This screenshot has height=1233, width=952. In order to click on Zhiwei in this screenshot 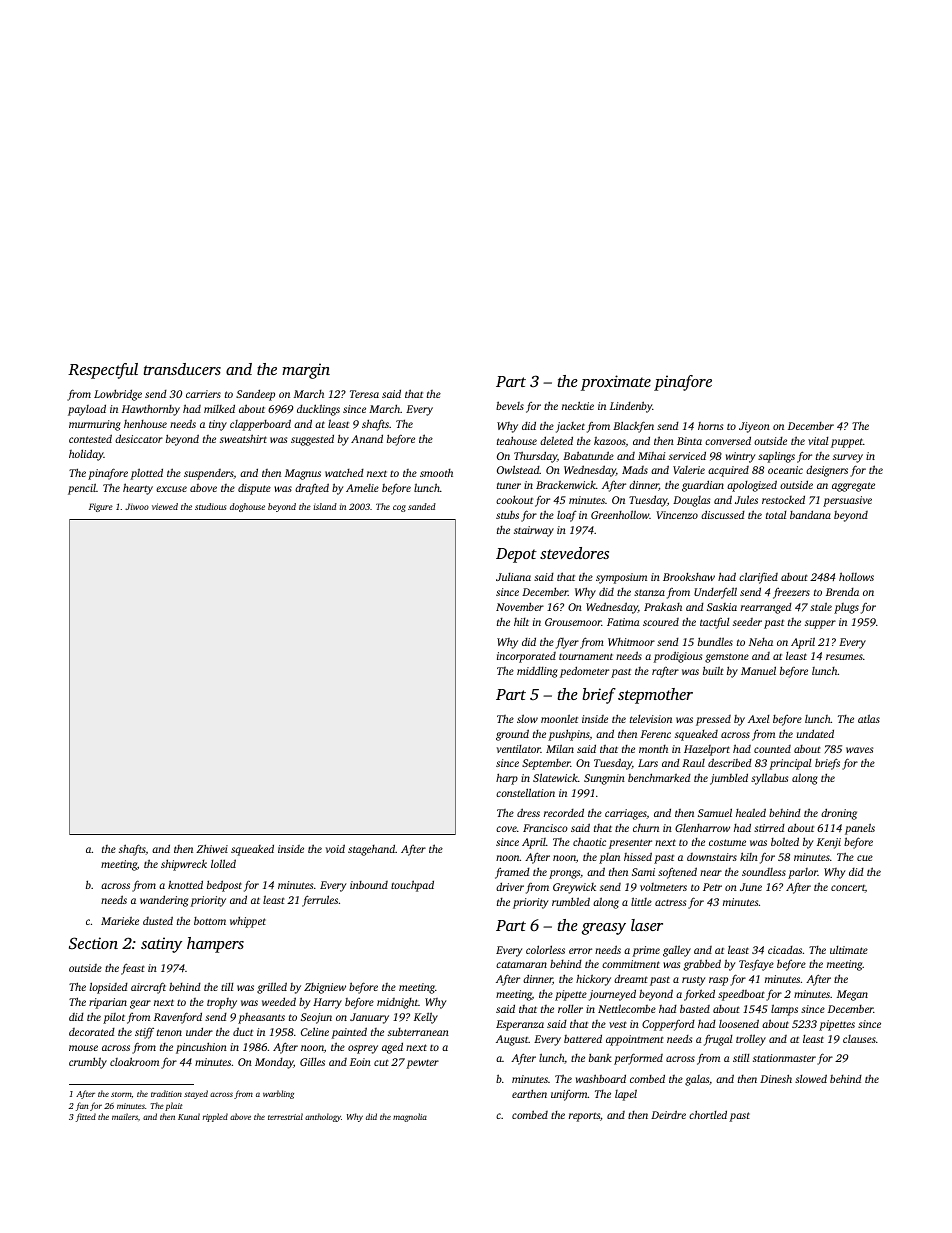, I will do `click(212, 848)`.
